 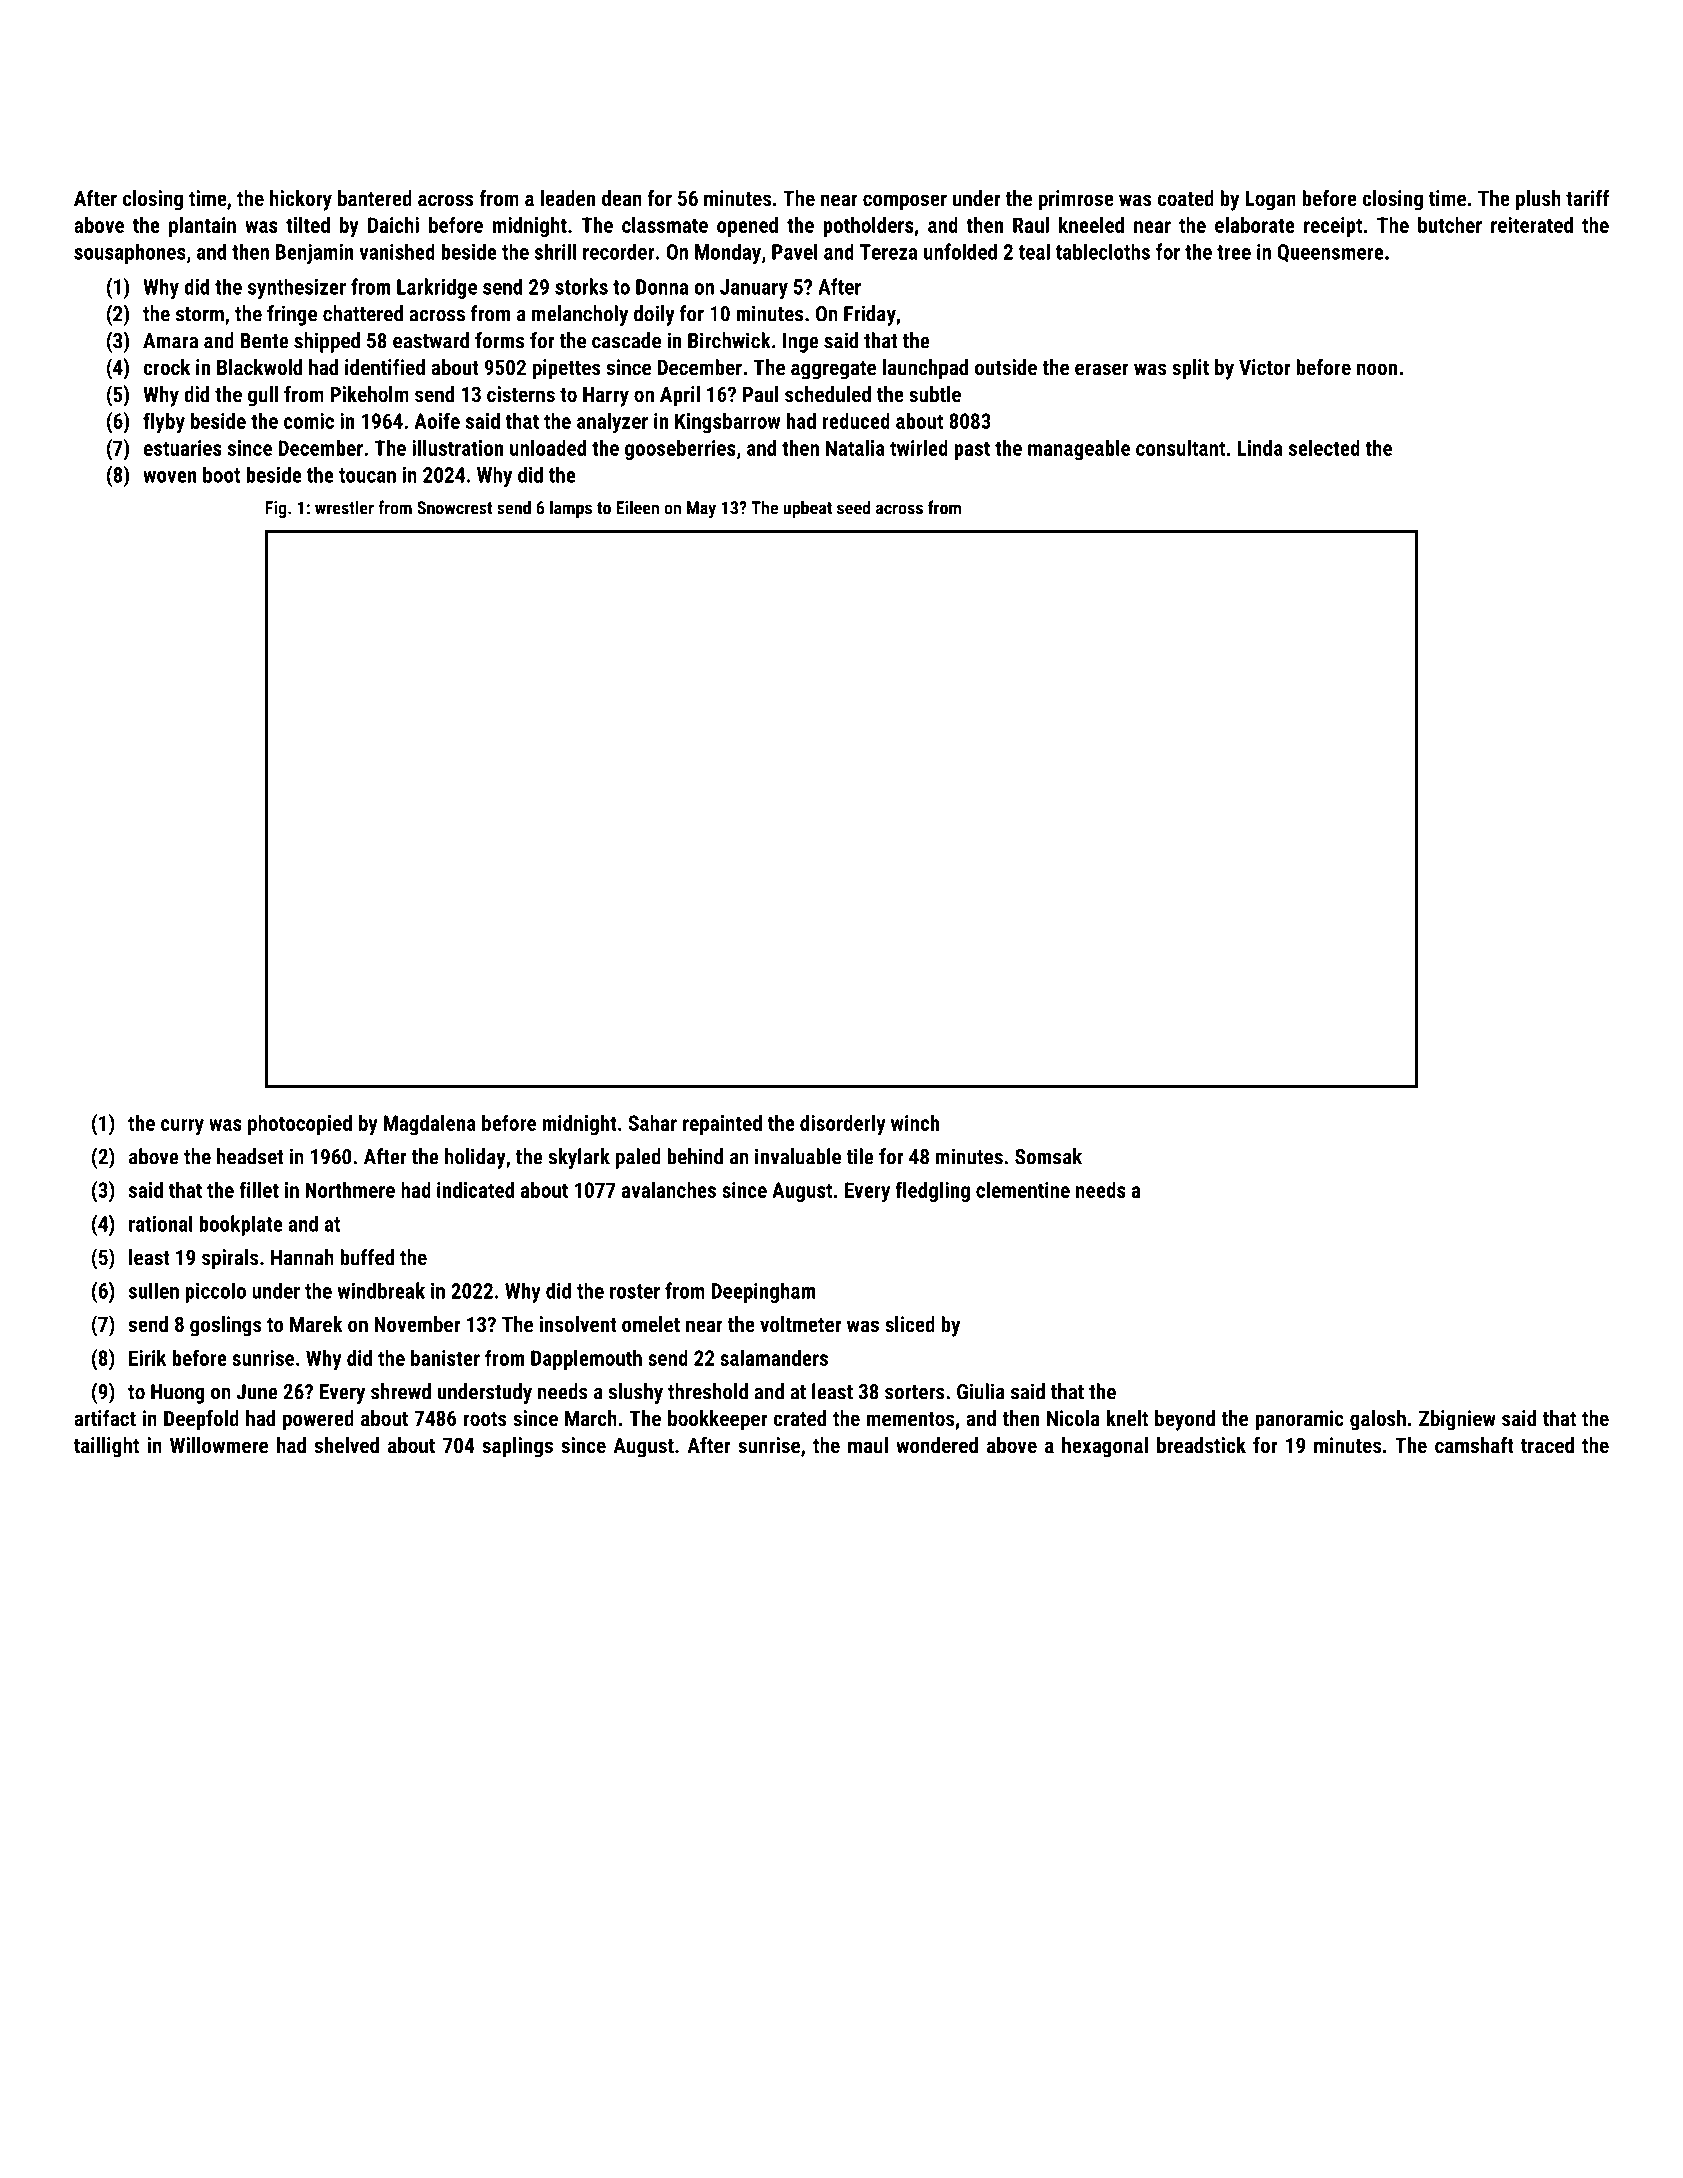 I want to click on synthesizer, so click(x=297, y=288).
